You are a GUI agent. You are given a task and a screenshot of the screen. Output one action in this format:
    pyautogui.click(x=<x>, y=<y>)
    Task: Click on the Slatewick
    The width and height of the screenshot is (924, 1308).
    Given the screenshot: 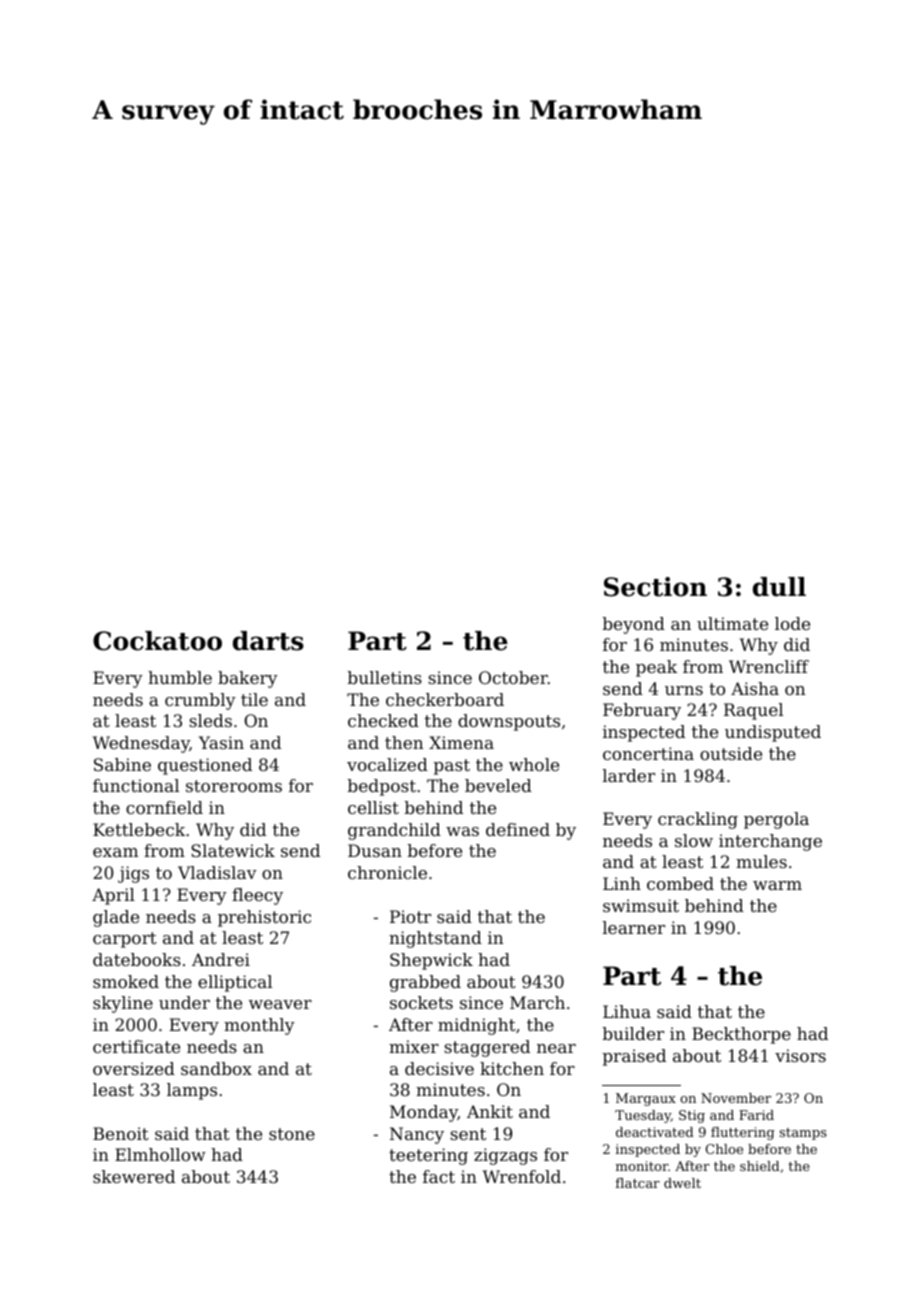 What is the action you would take?
    pyautogui.click(x=233, y=850)
